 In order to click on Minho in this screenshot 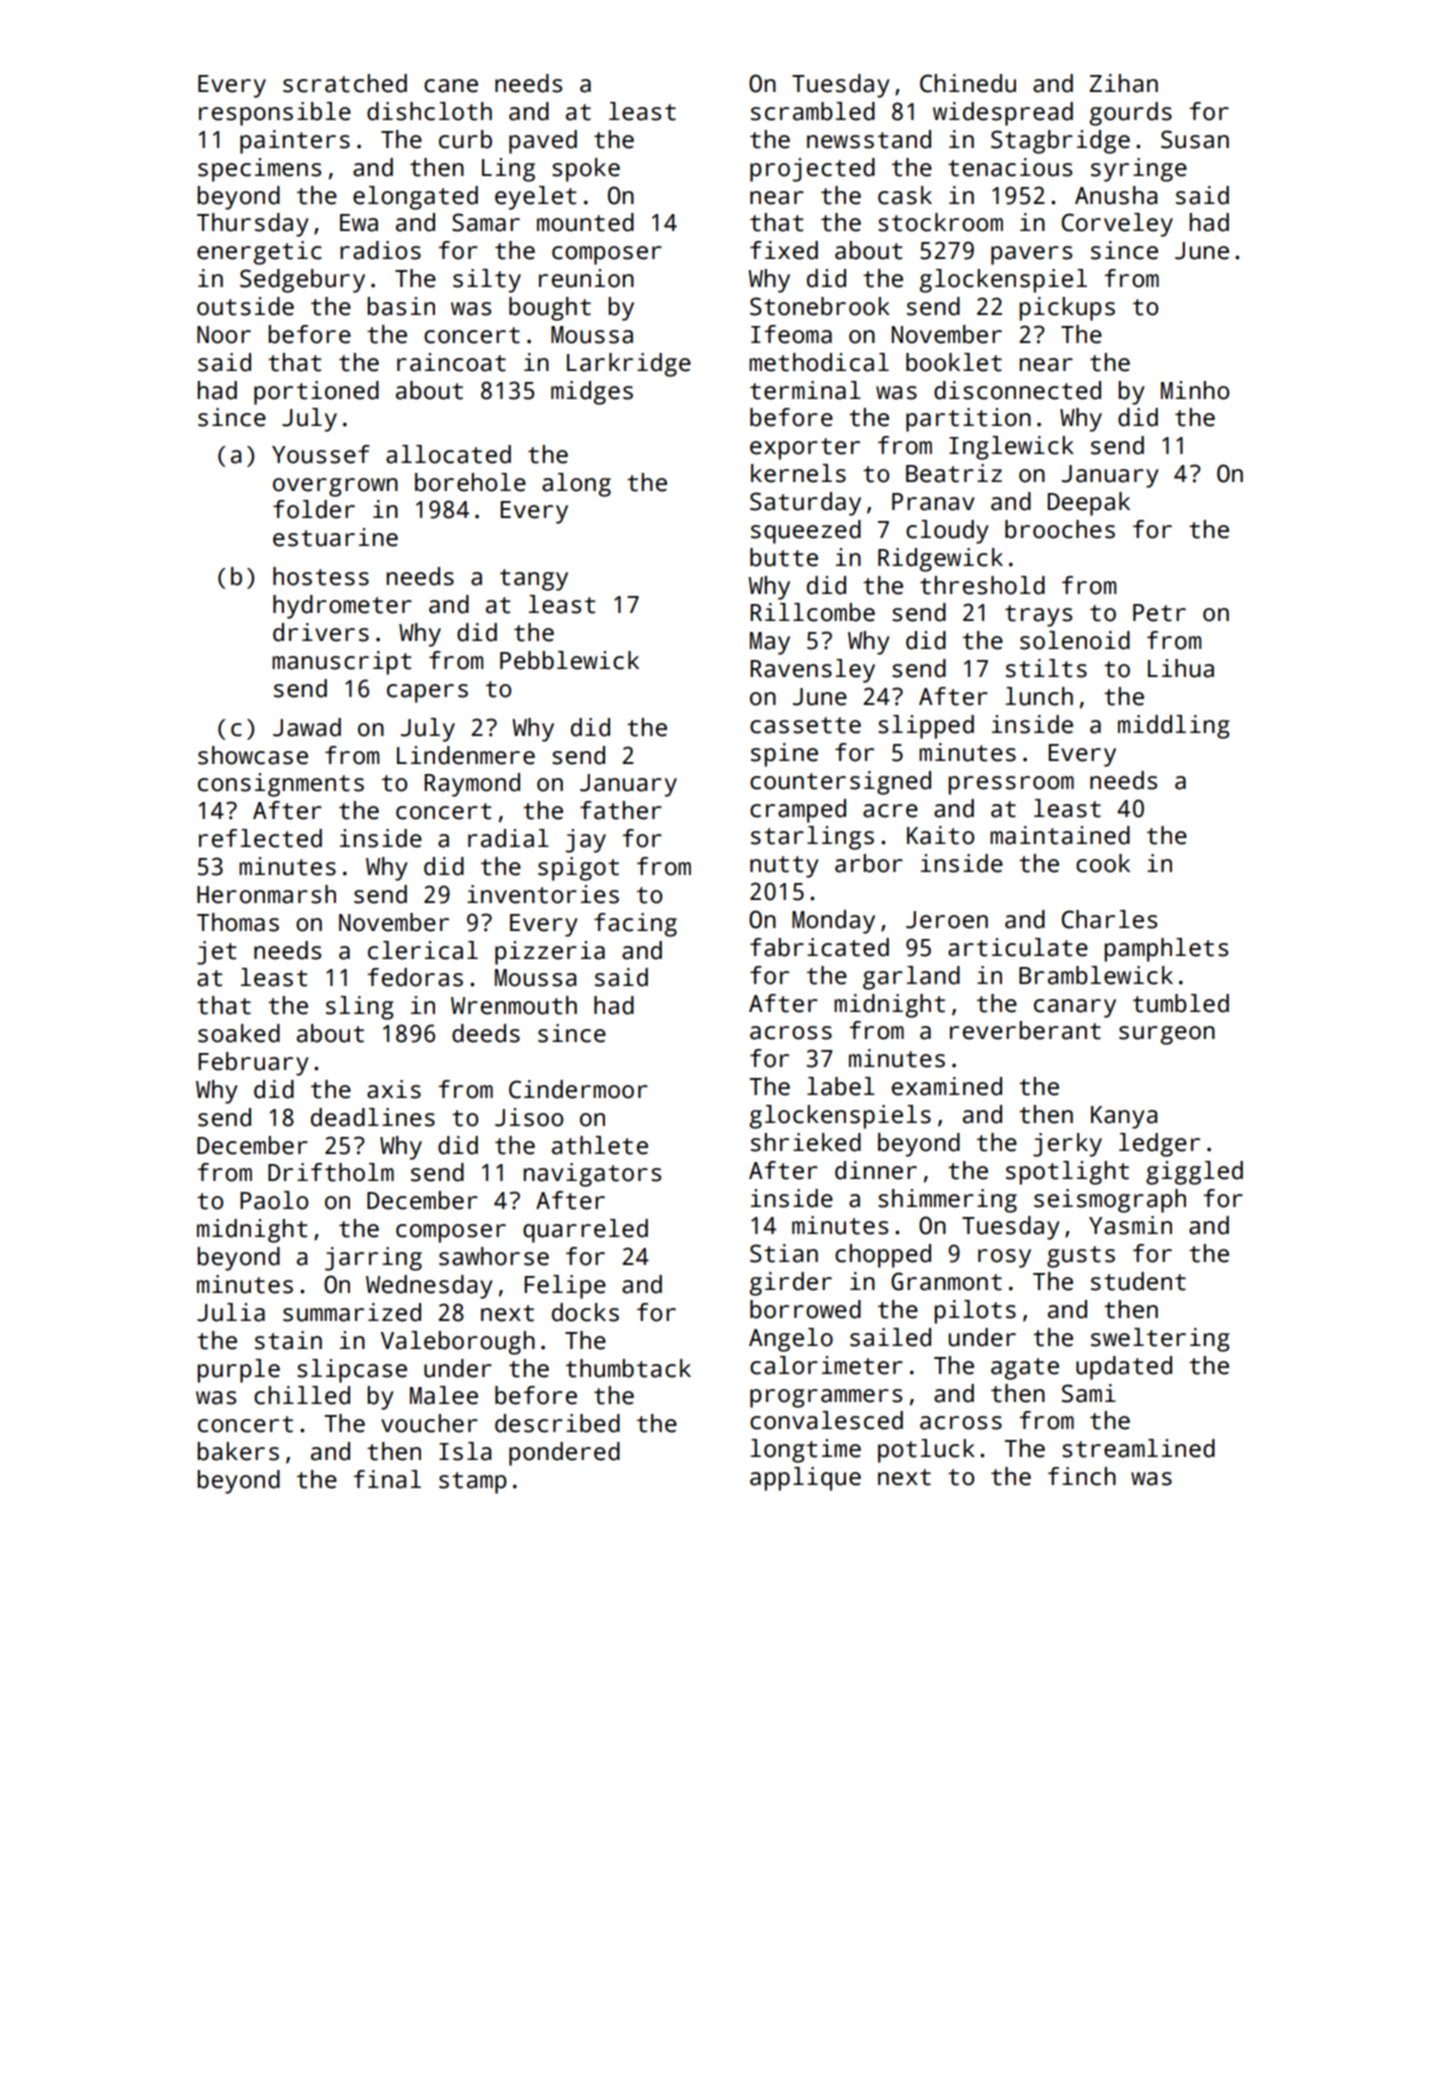, I will do `click(1195, 390)`.
